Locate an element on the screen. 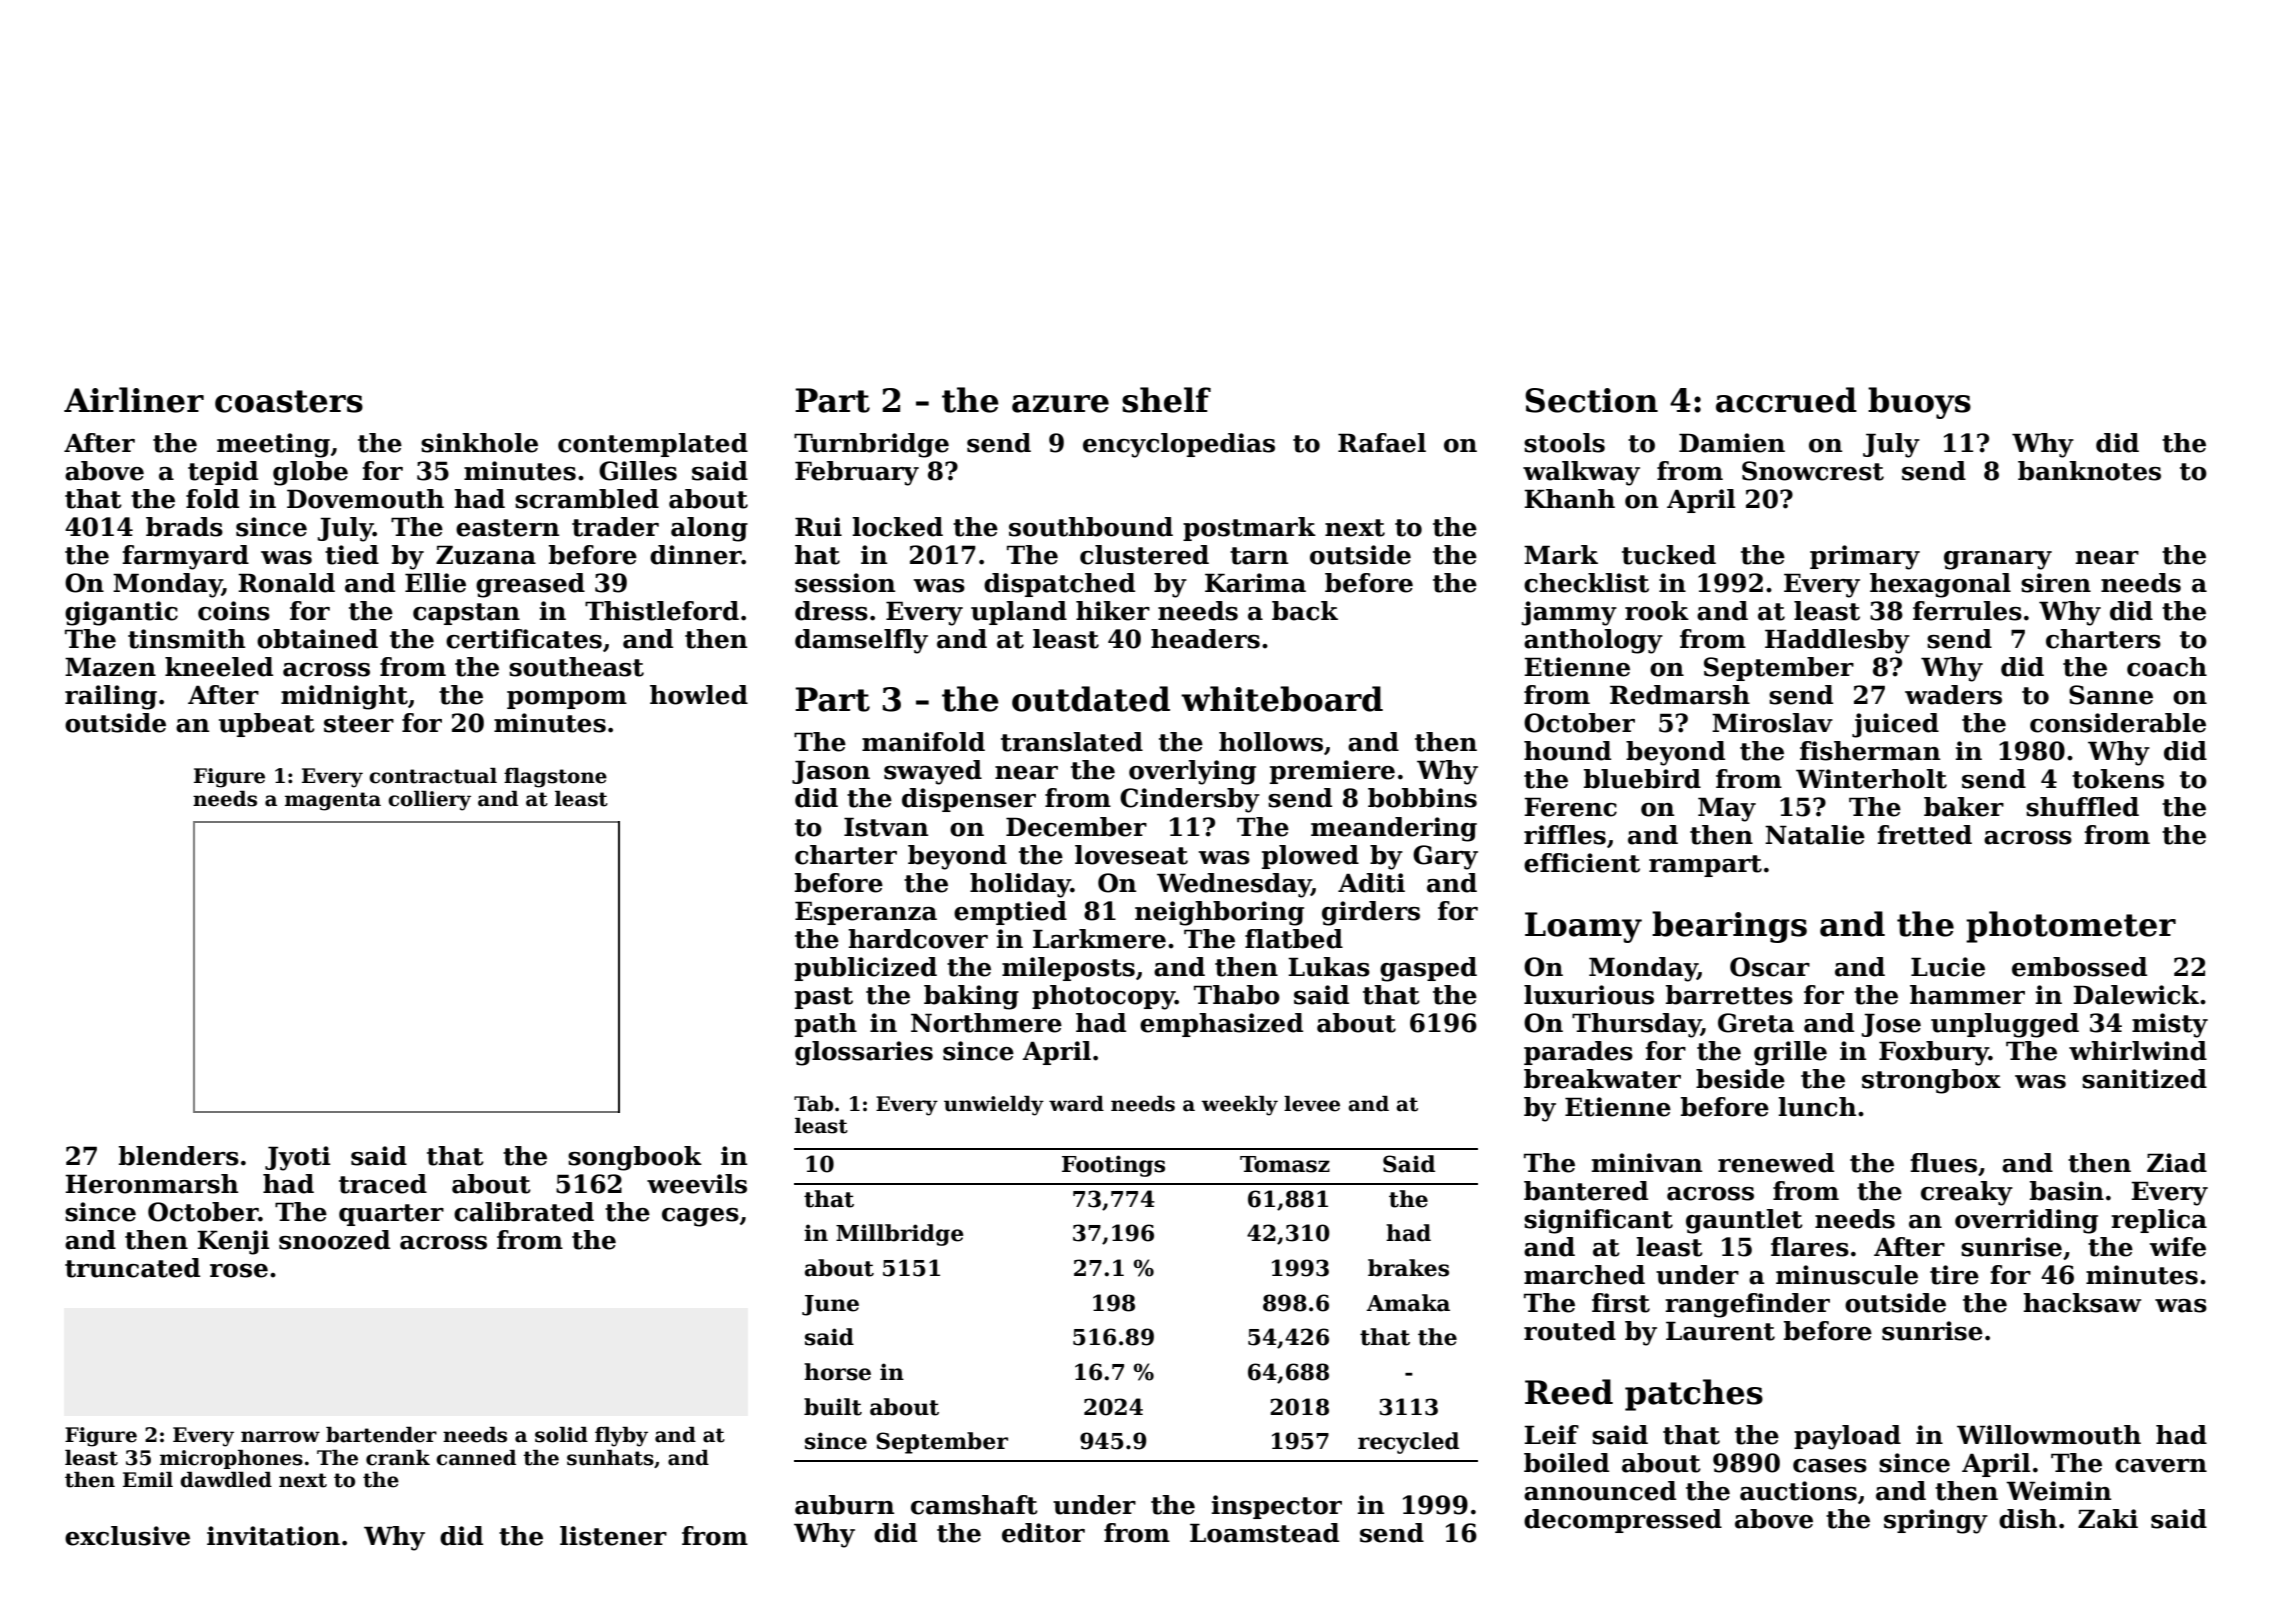 The width and height of the screenshot is (2272, 1607). farmyard is located at coordinates (185, 557).
